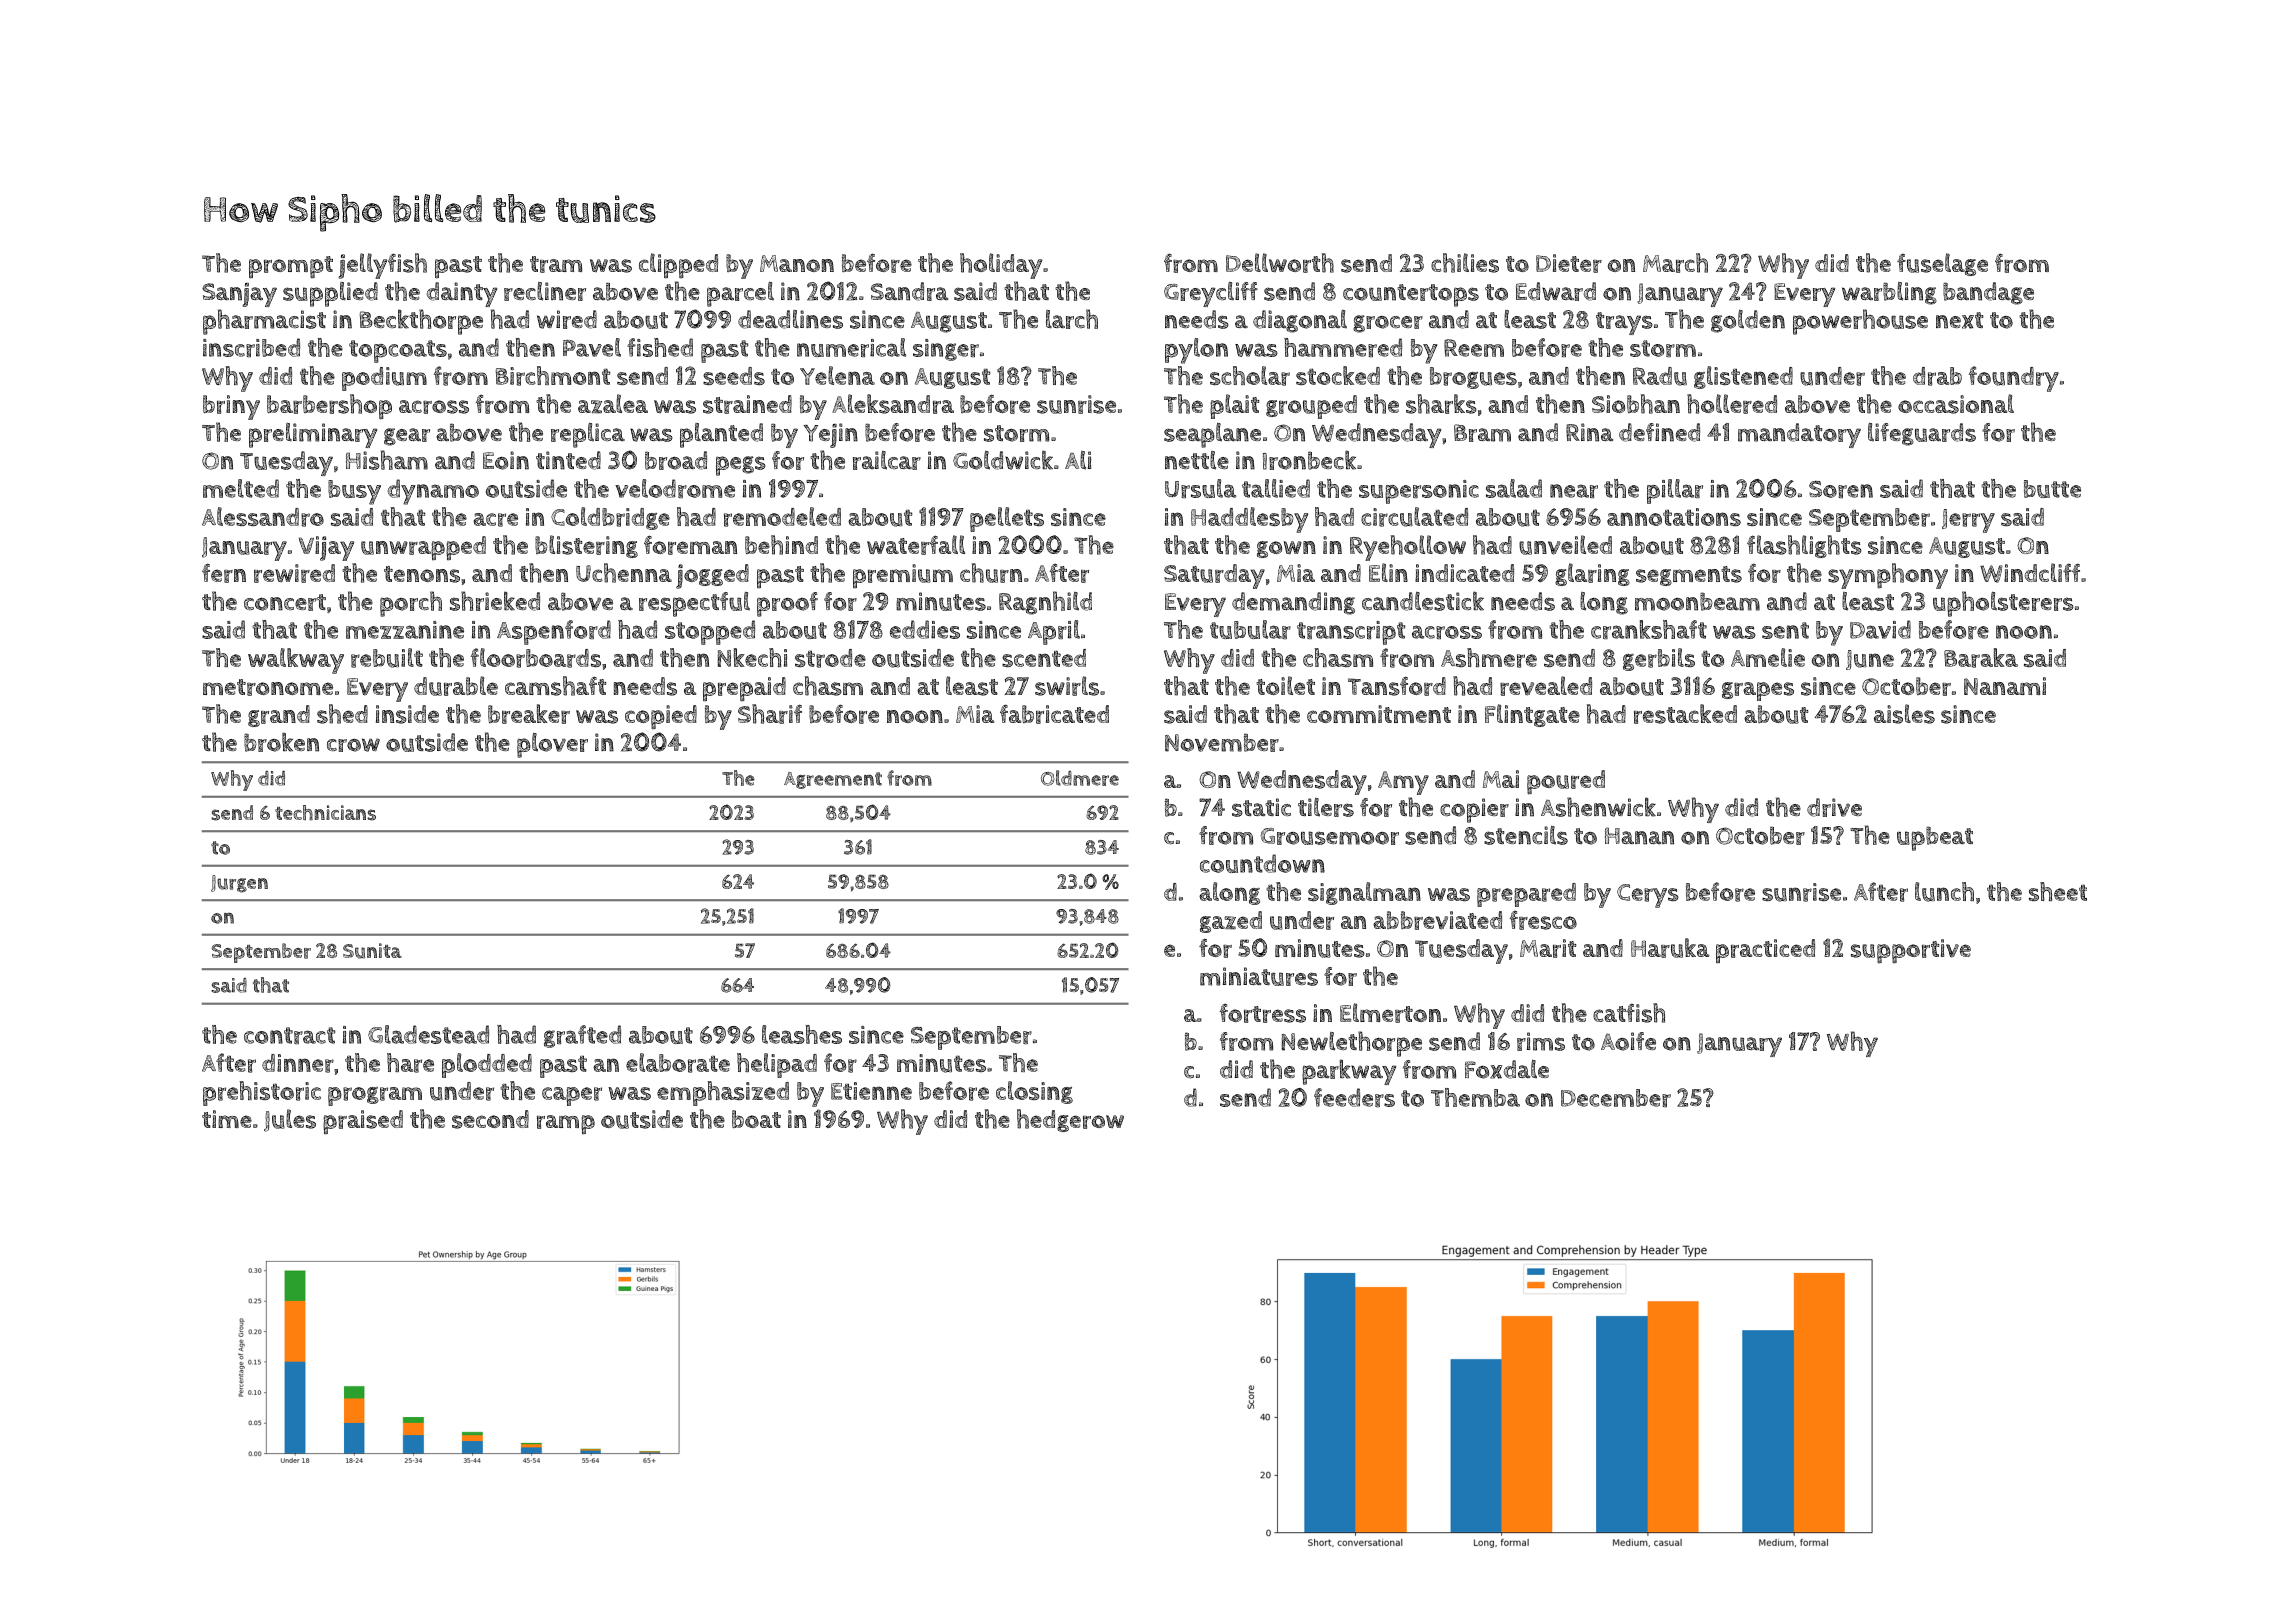  What do you see at coordinates (372, 951) in the screenshot?
I see `Sunita` at bounding box center [372, 951].
